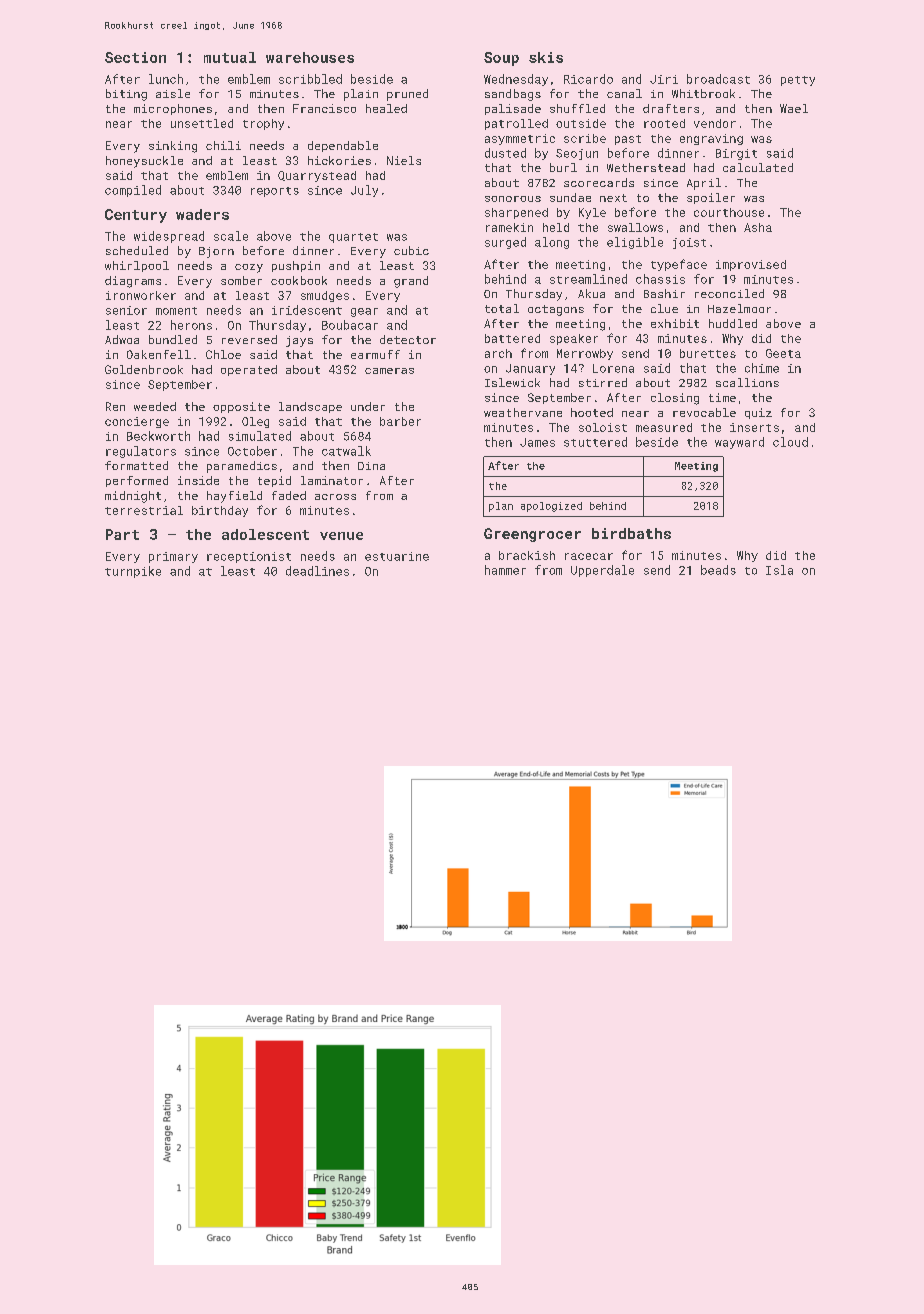  Describe the element at coordinates (790, 442) in the image. I see `cloud` at that location.
